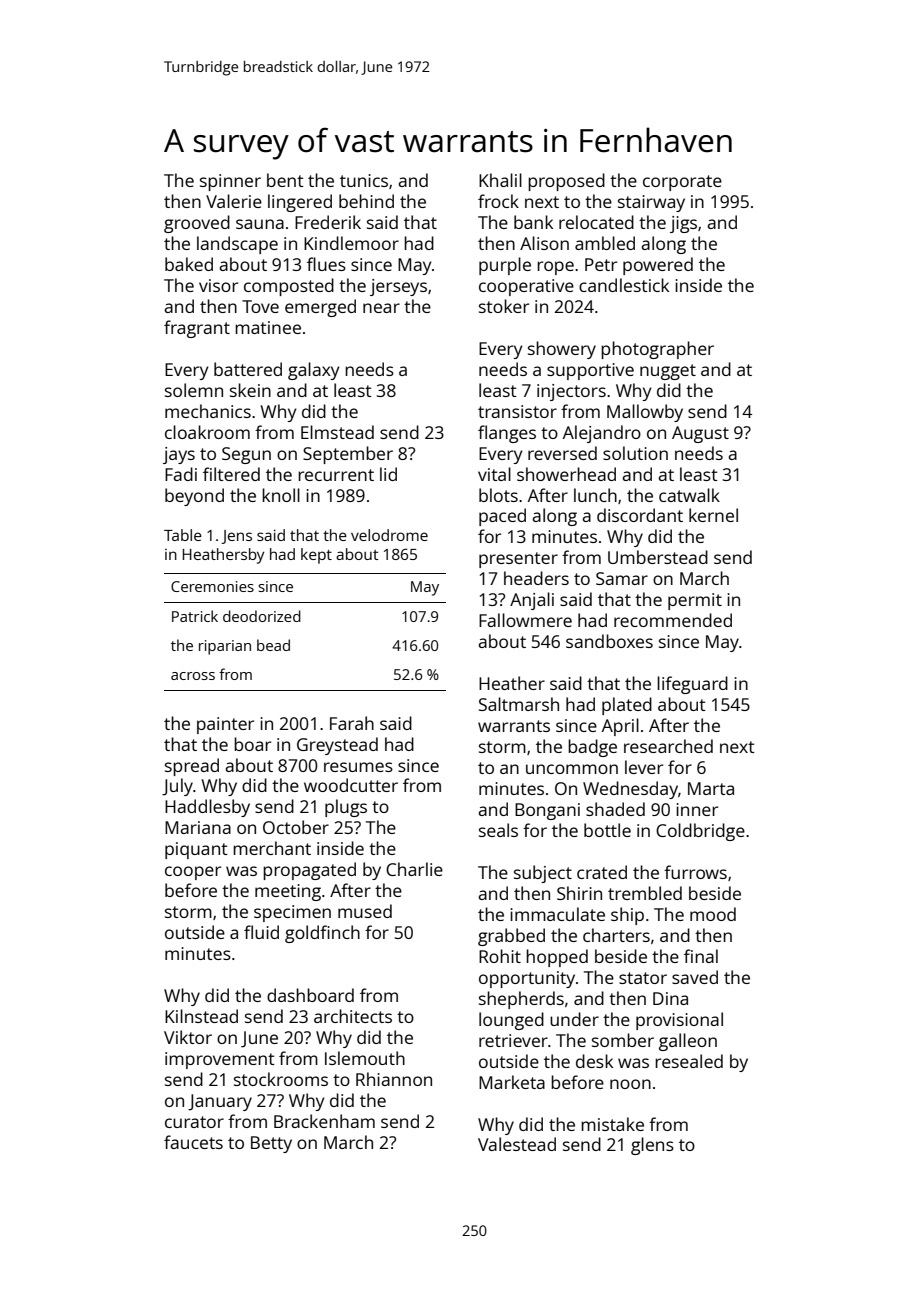 This screenshot has height=1311, width=924. What do you see at coordinates (183, 535) in the screenshot?
I see `Table` at bounding box center [183, 535].
